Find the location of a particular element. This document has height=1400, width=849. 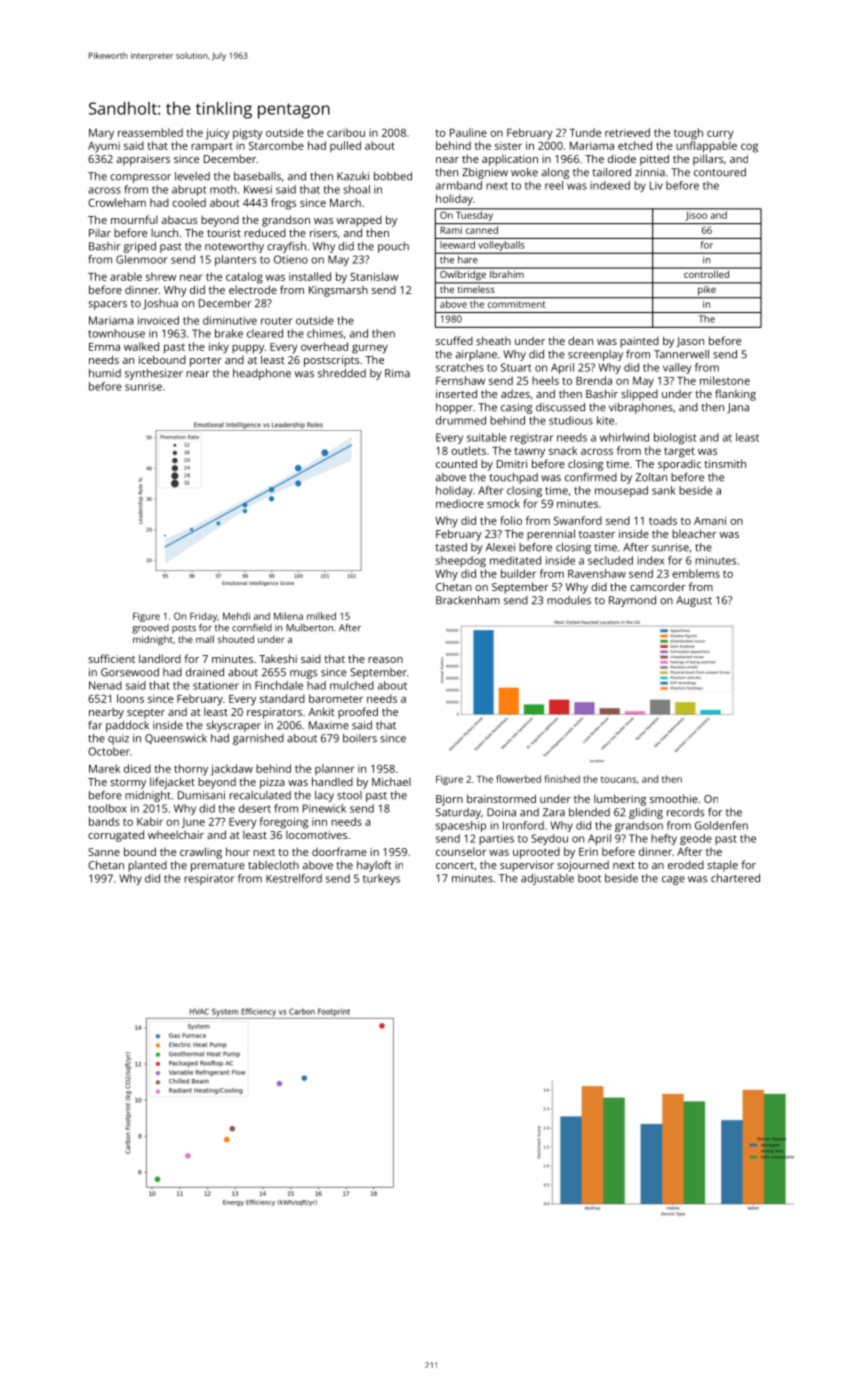

cage is located at coordinates (673, 880).
